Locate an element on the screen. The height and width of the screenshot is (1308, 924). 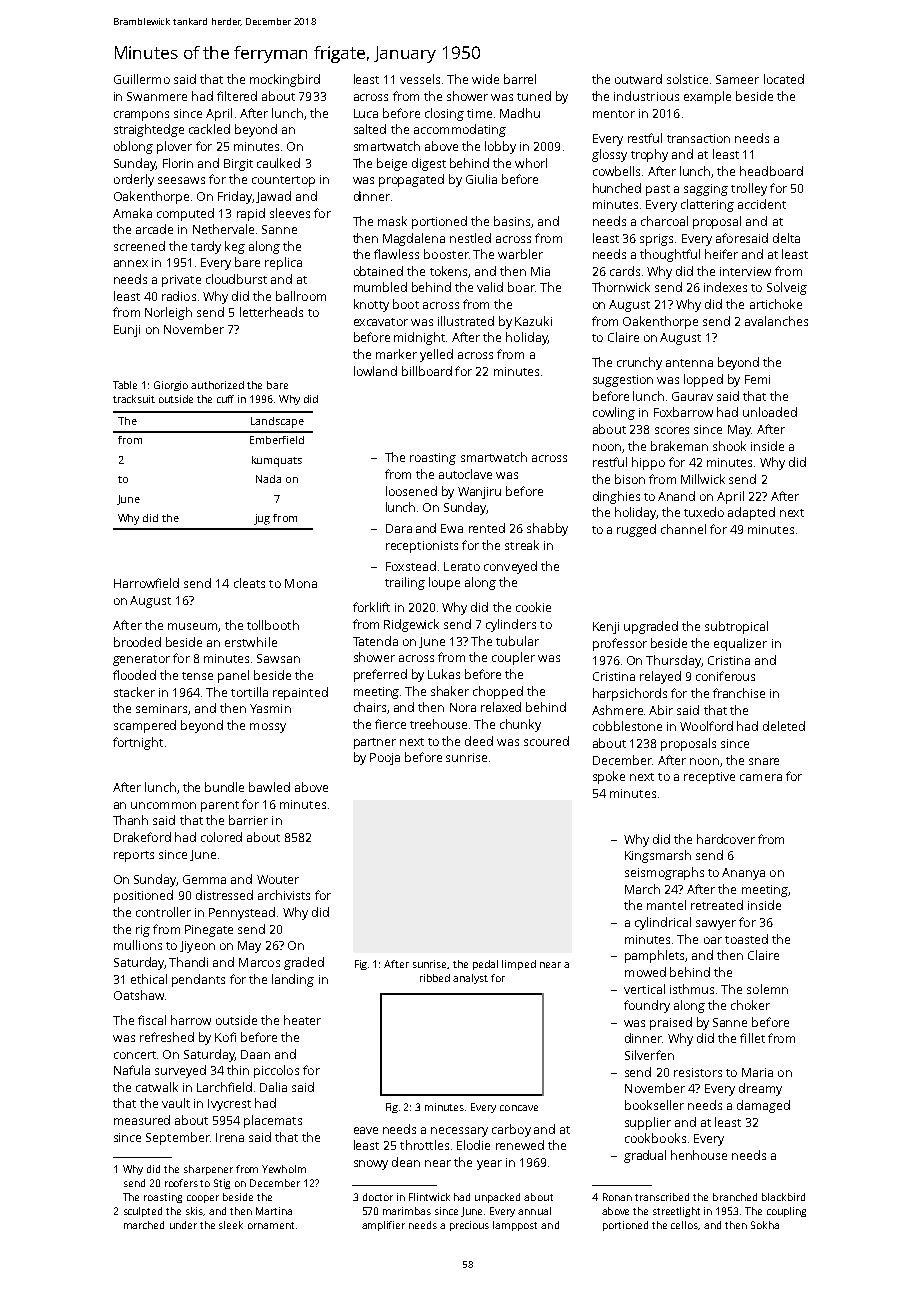
amplifier is located at coordinates (383, 1226).
